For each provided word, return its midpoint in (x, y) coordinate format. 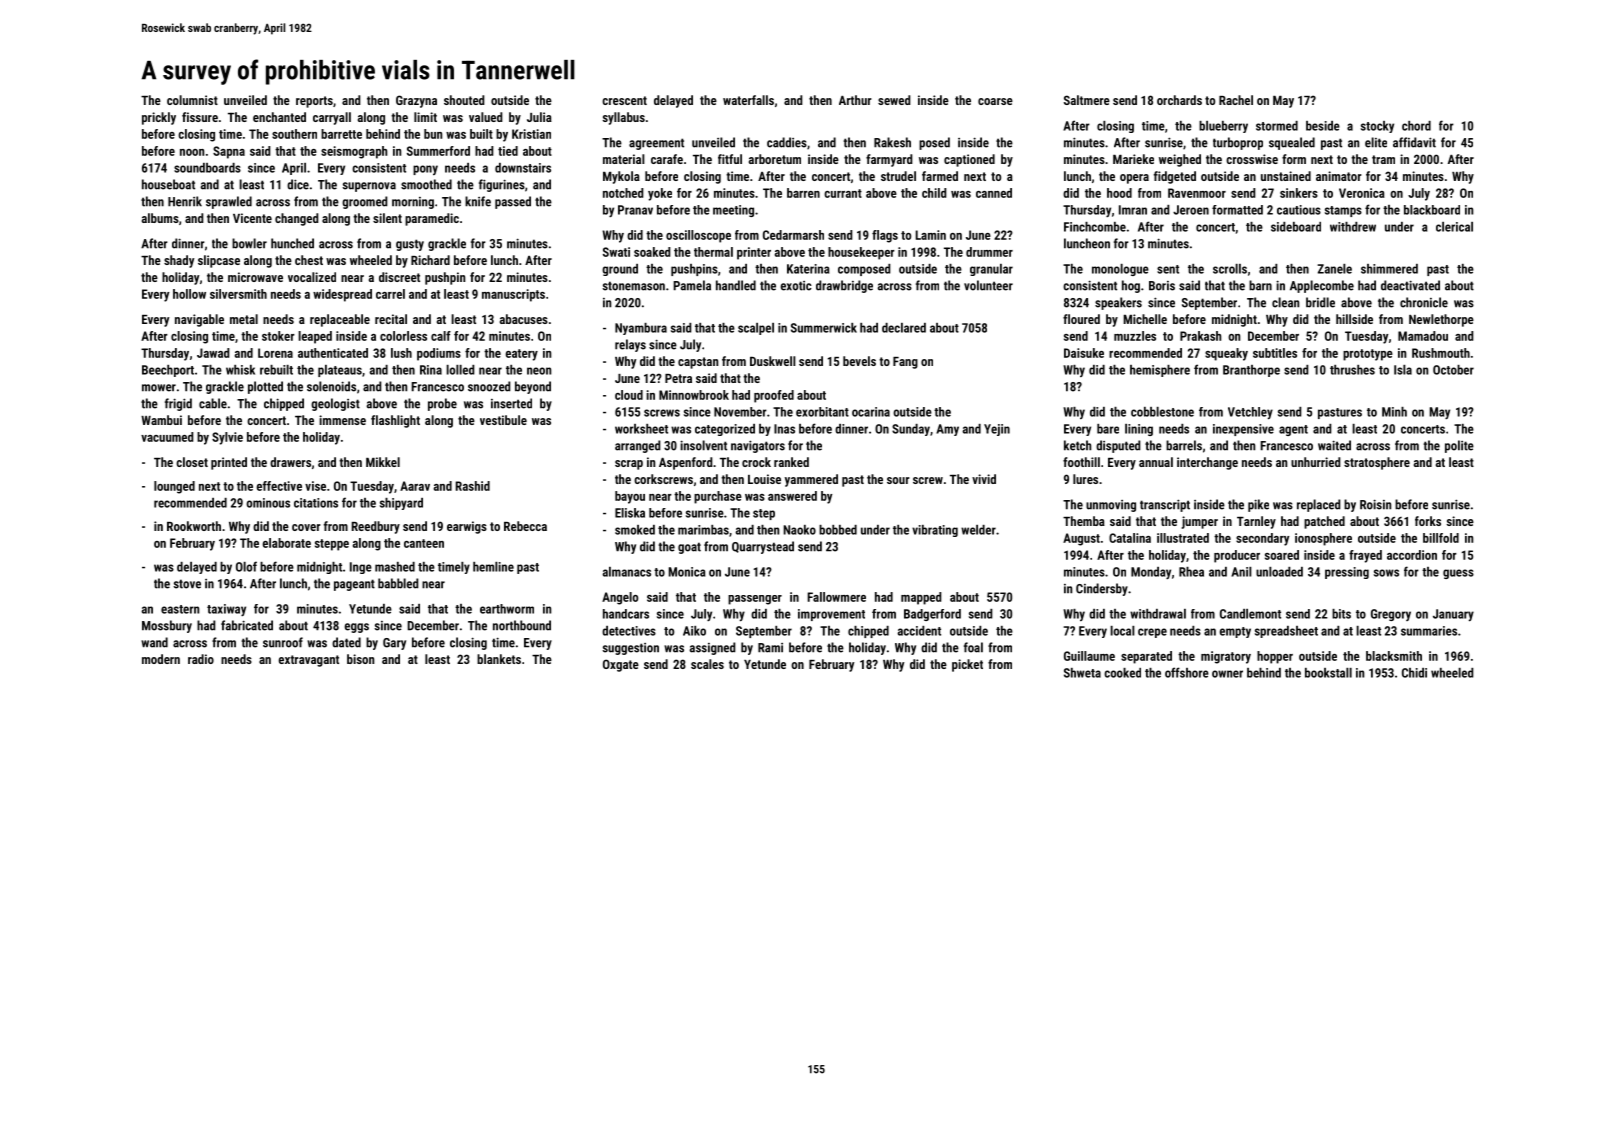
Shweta (1082, 673)
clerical (1454, 227)
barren (803, 193)
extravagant (309, 661)
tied (508, 151)
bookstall (1328, 673)
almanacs (626, 572)
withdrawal (1158, 614)
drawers (290, 462)
